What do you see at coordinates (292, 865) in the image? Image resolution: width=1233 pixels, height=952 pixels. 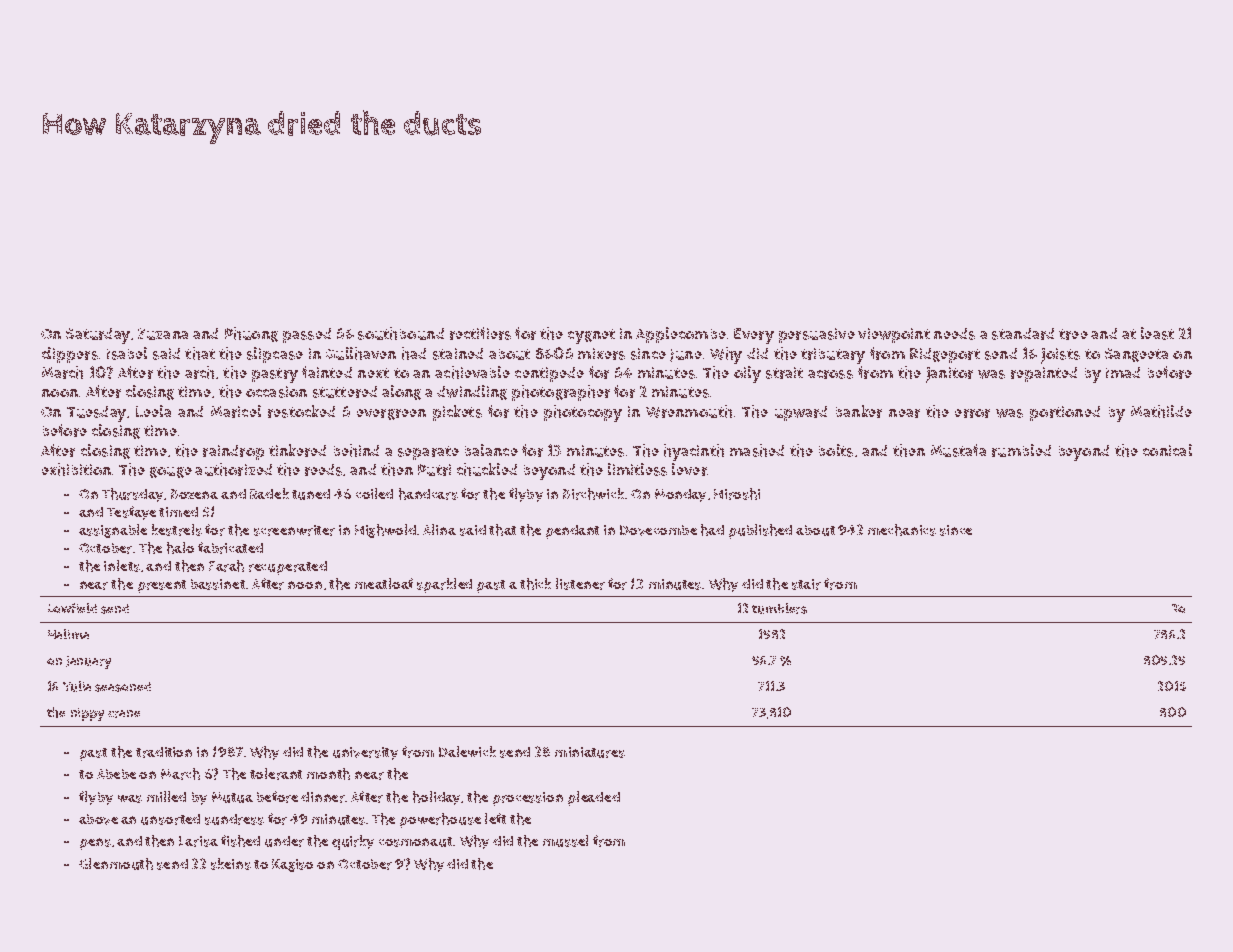 I see `Kagiso` at bounding box center [292, 865].
